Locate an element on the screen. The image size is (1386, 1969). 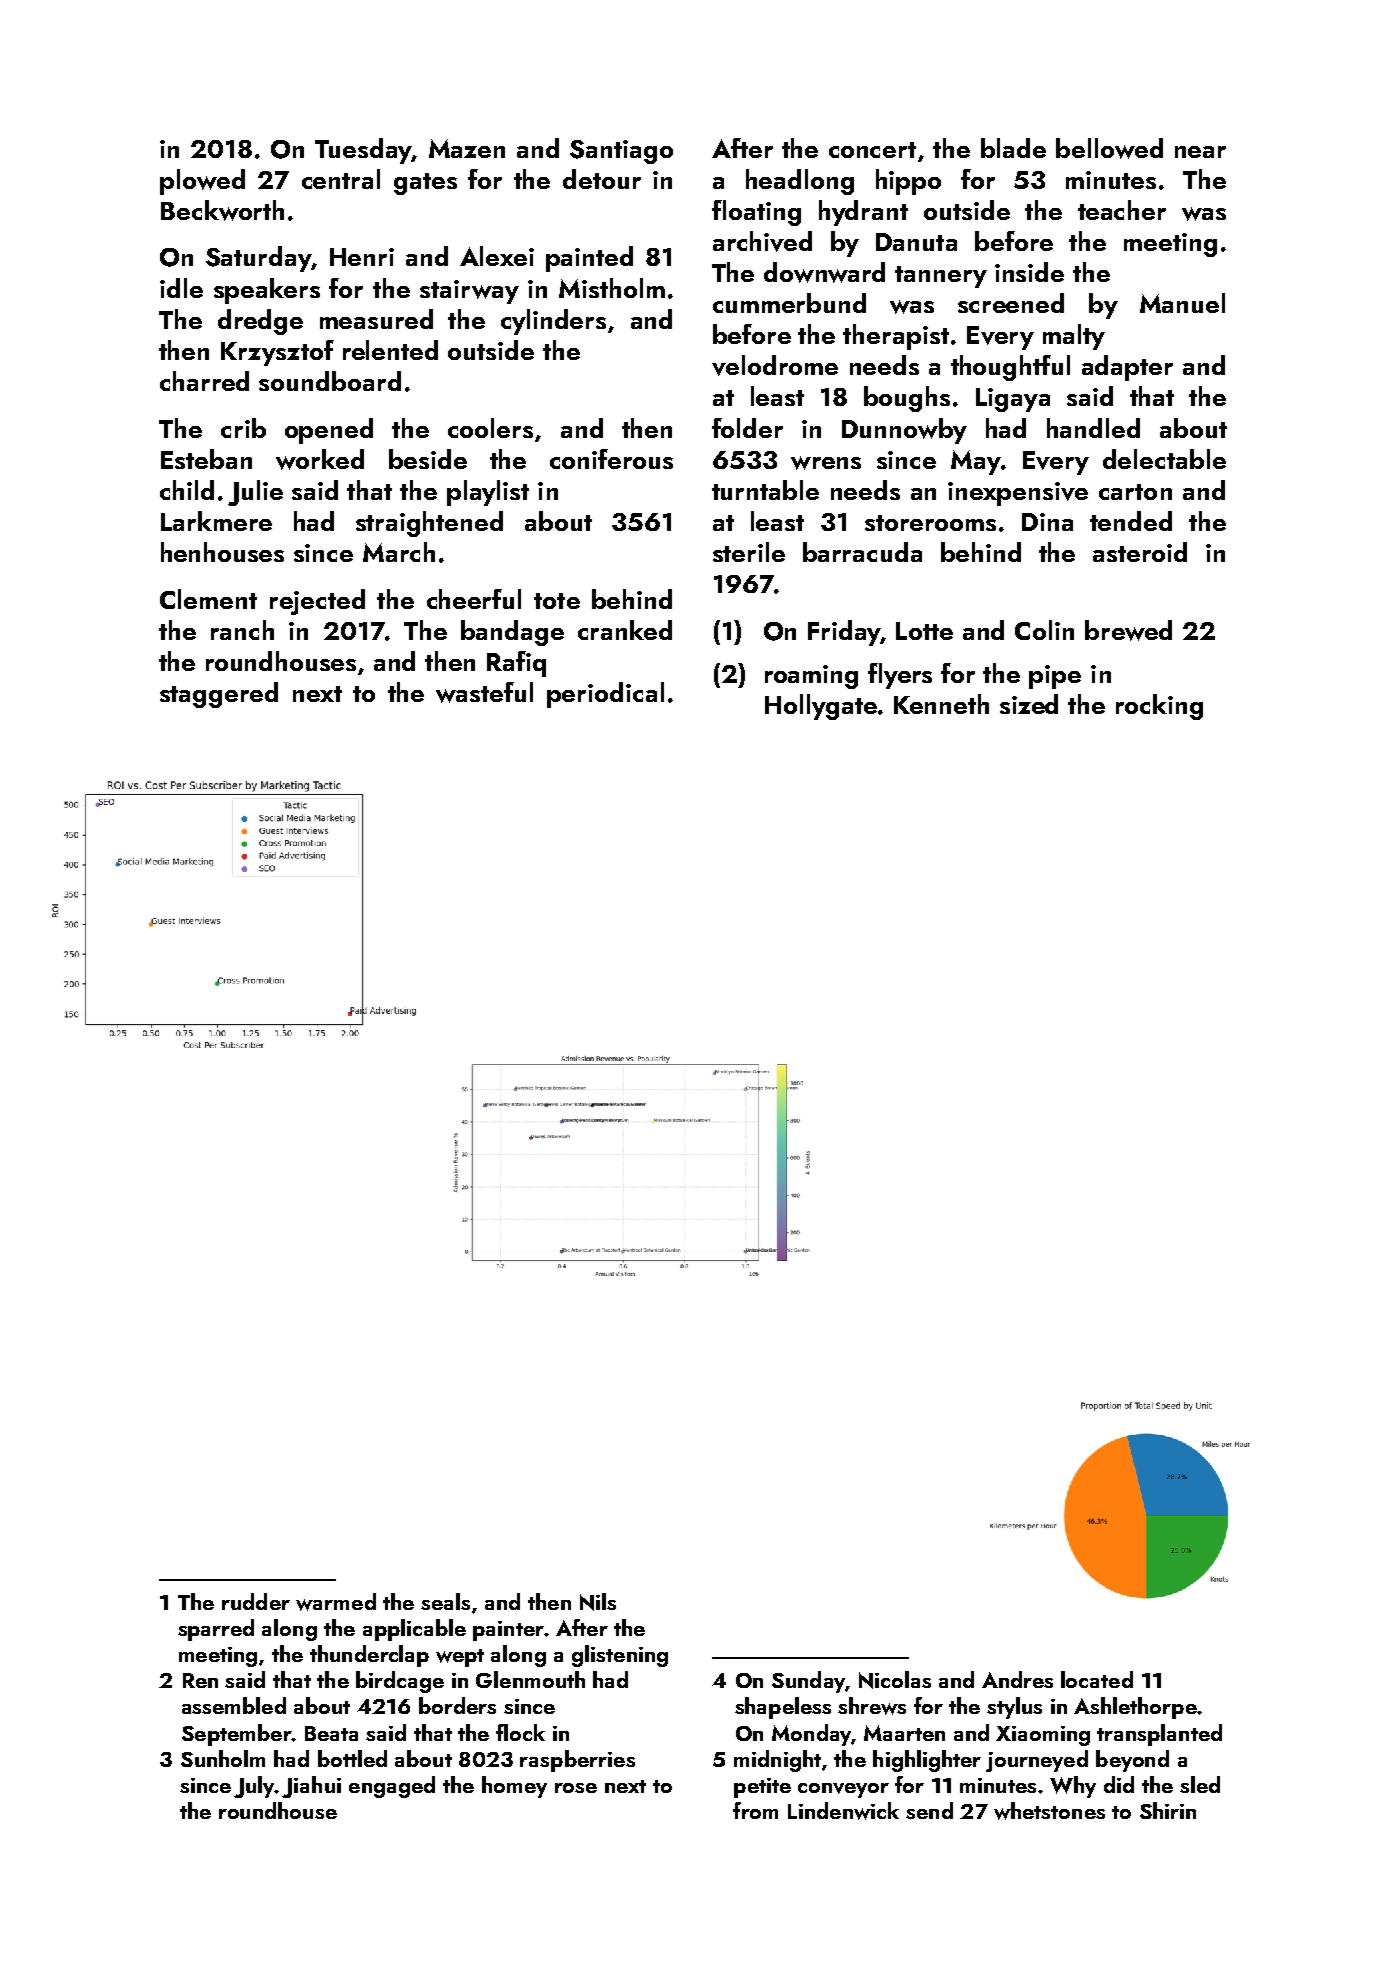
warmed is located at coordinates (336, 1602).
